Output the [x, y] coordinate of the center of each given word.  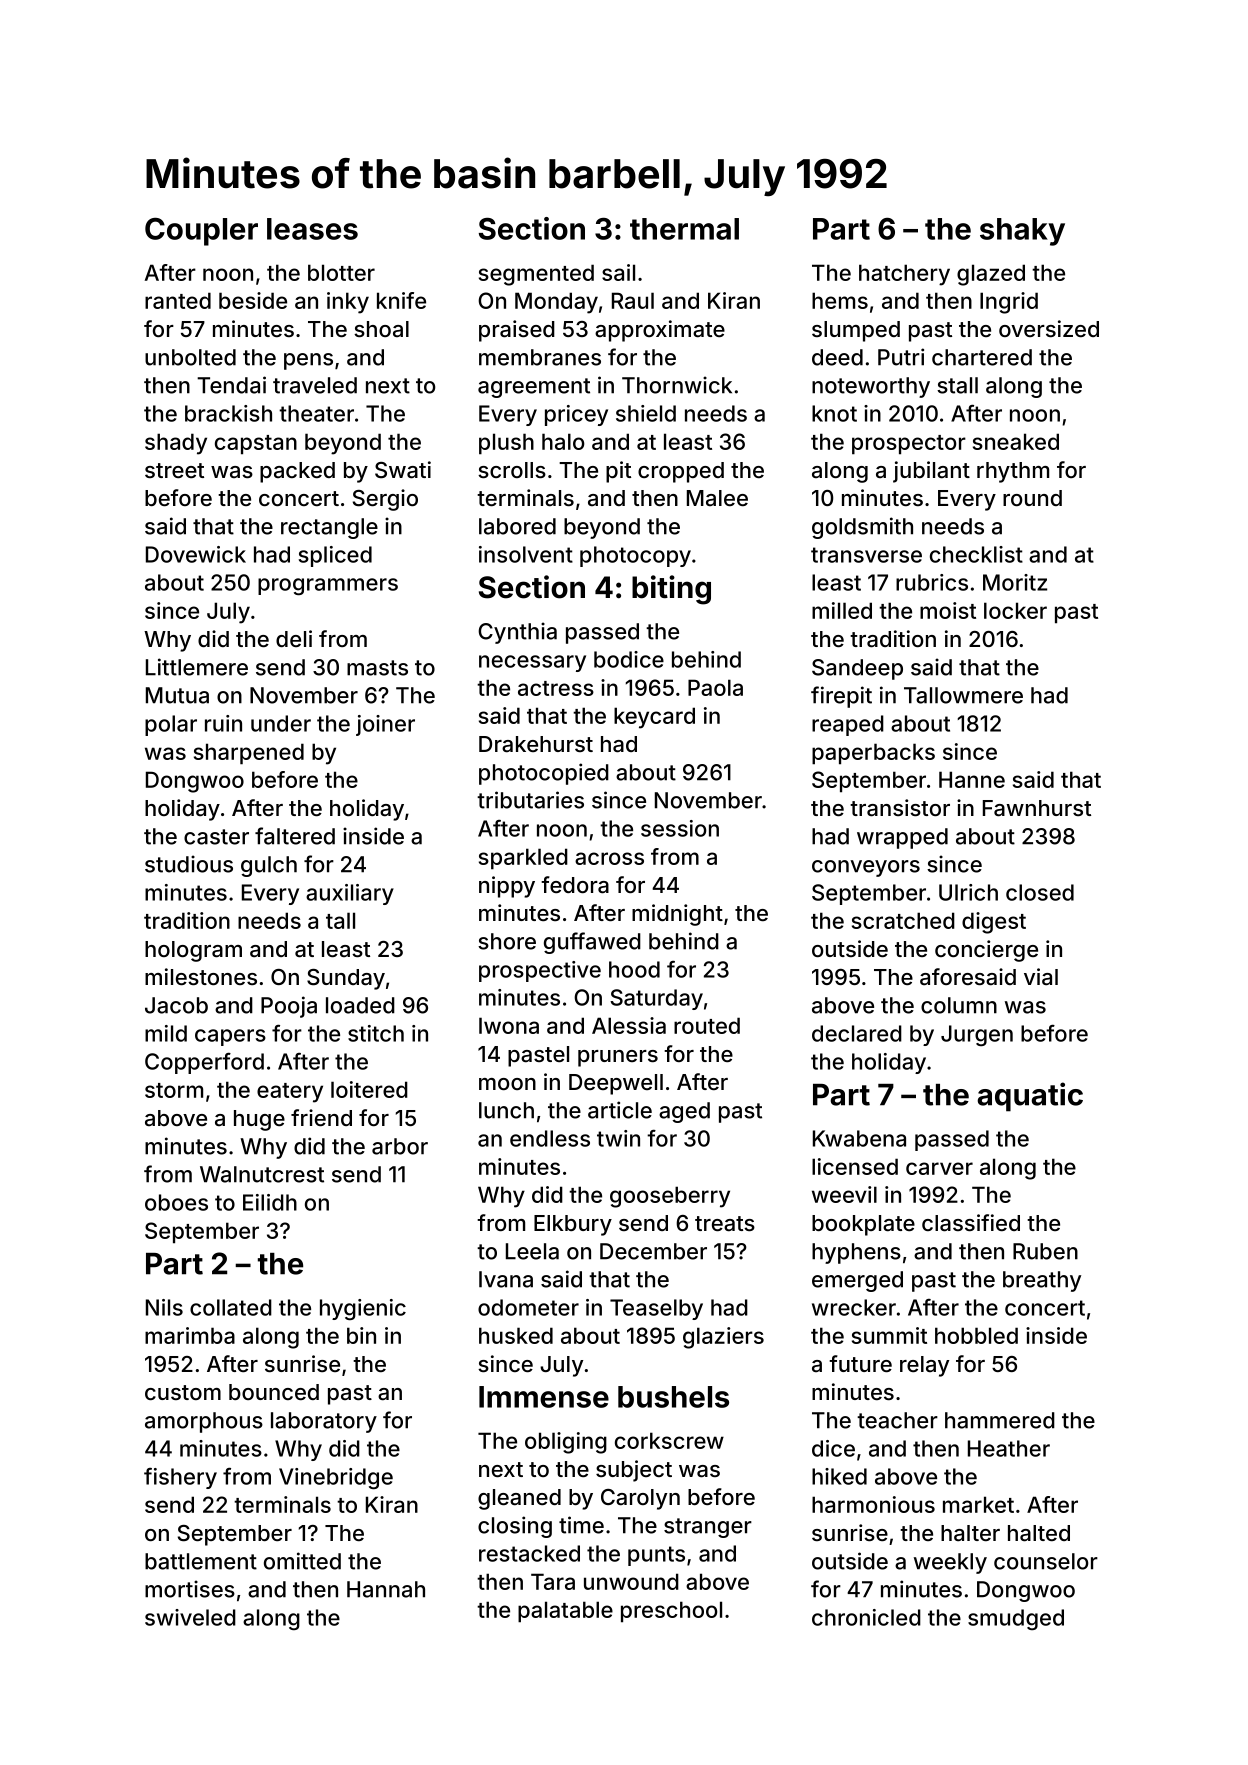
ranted [178, 300]
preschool [671, 1612]
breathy [1042, 1281]
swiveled [190, 1617]
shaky [1022, 232]
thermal [684, 229]
